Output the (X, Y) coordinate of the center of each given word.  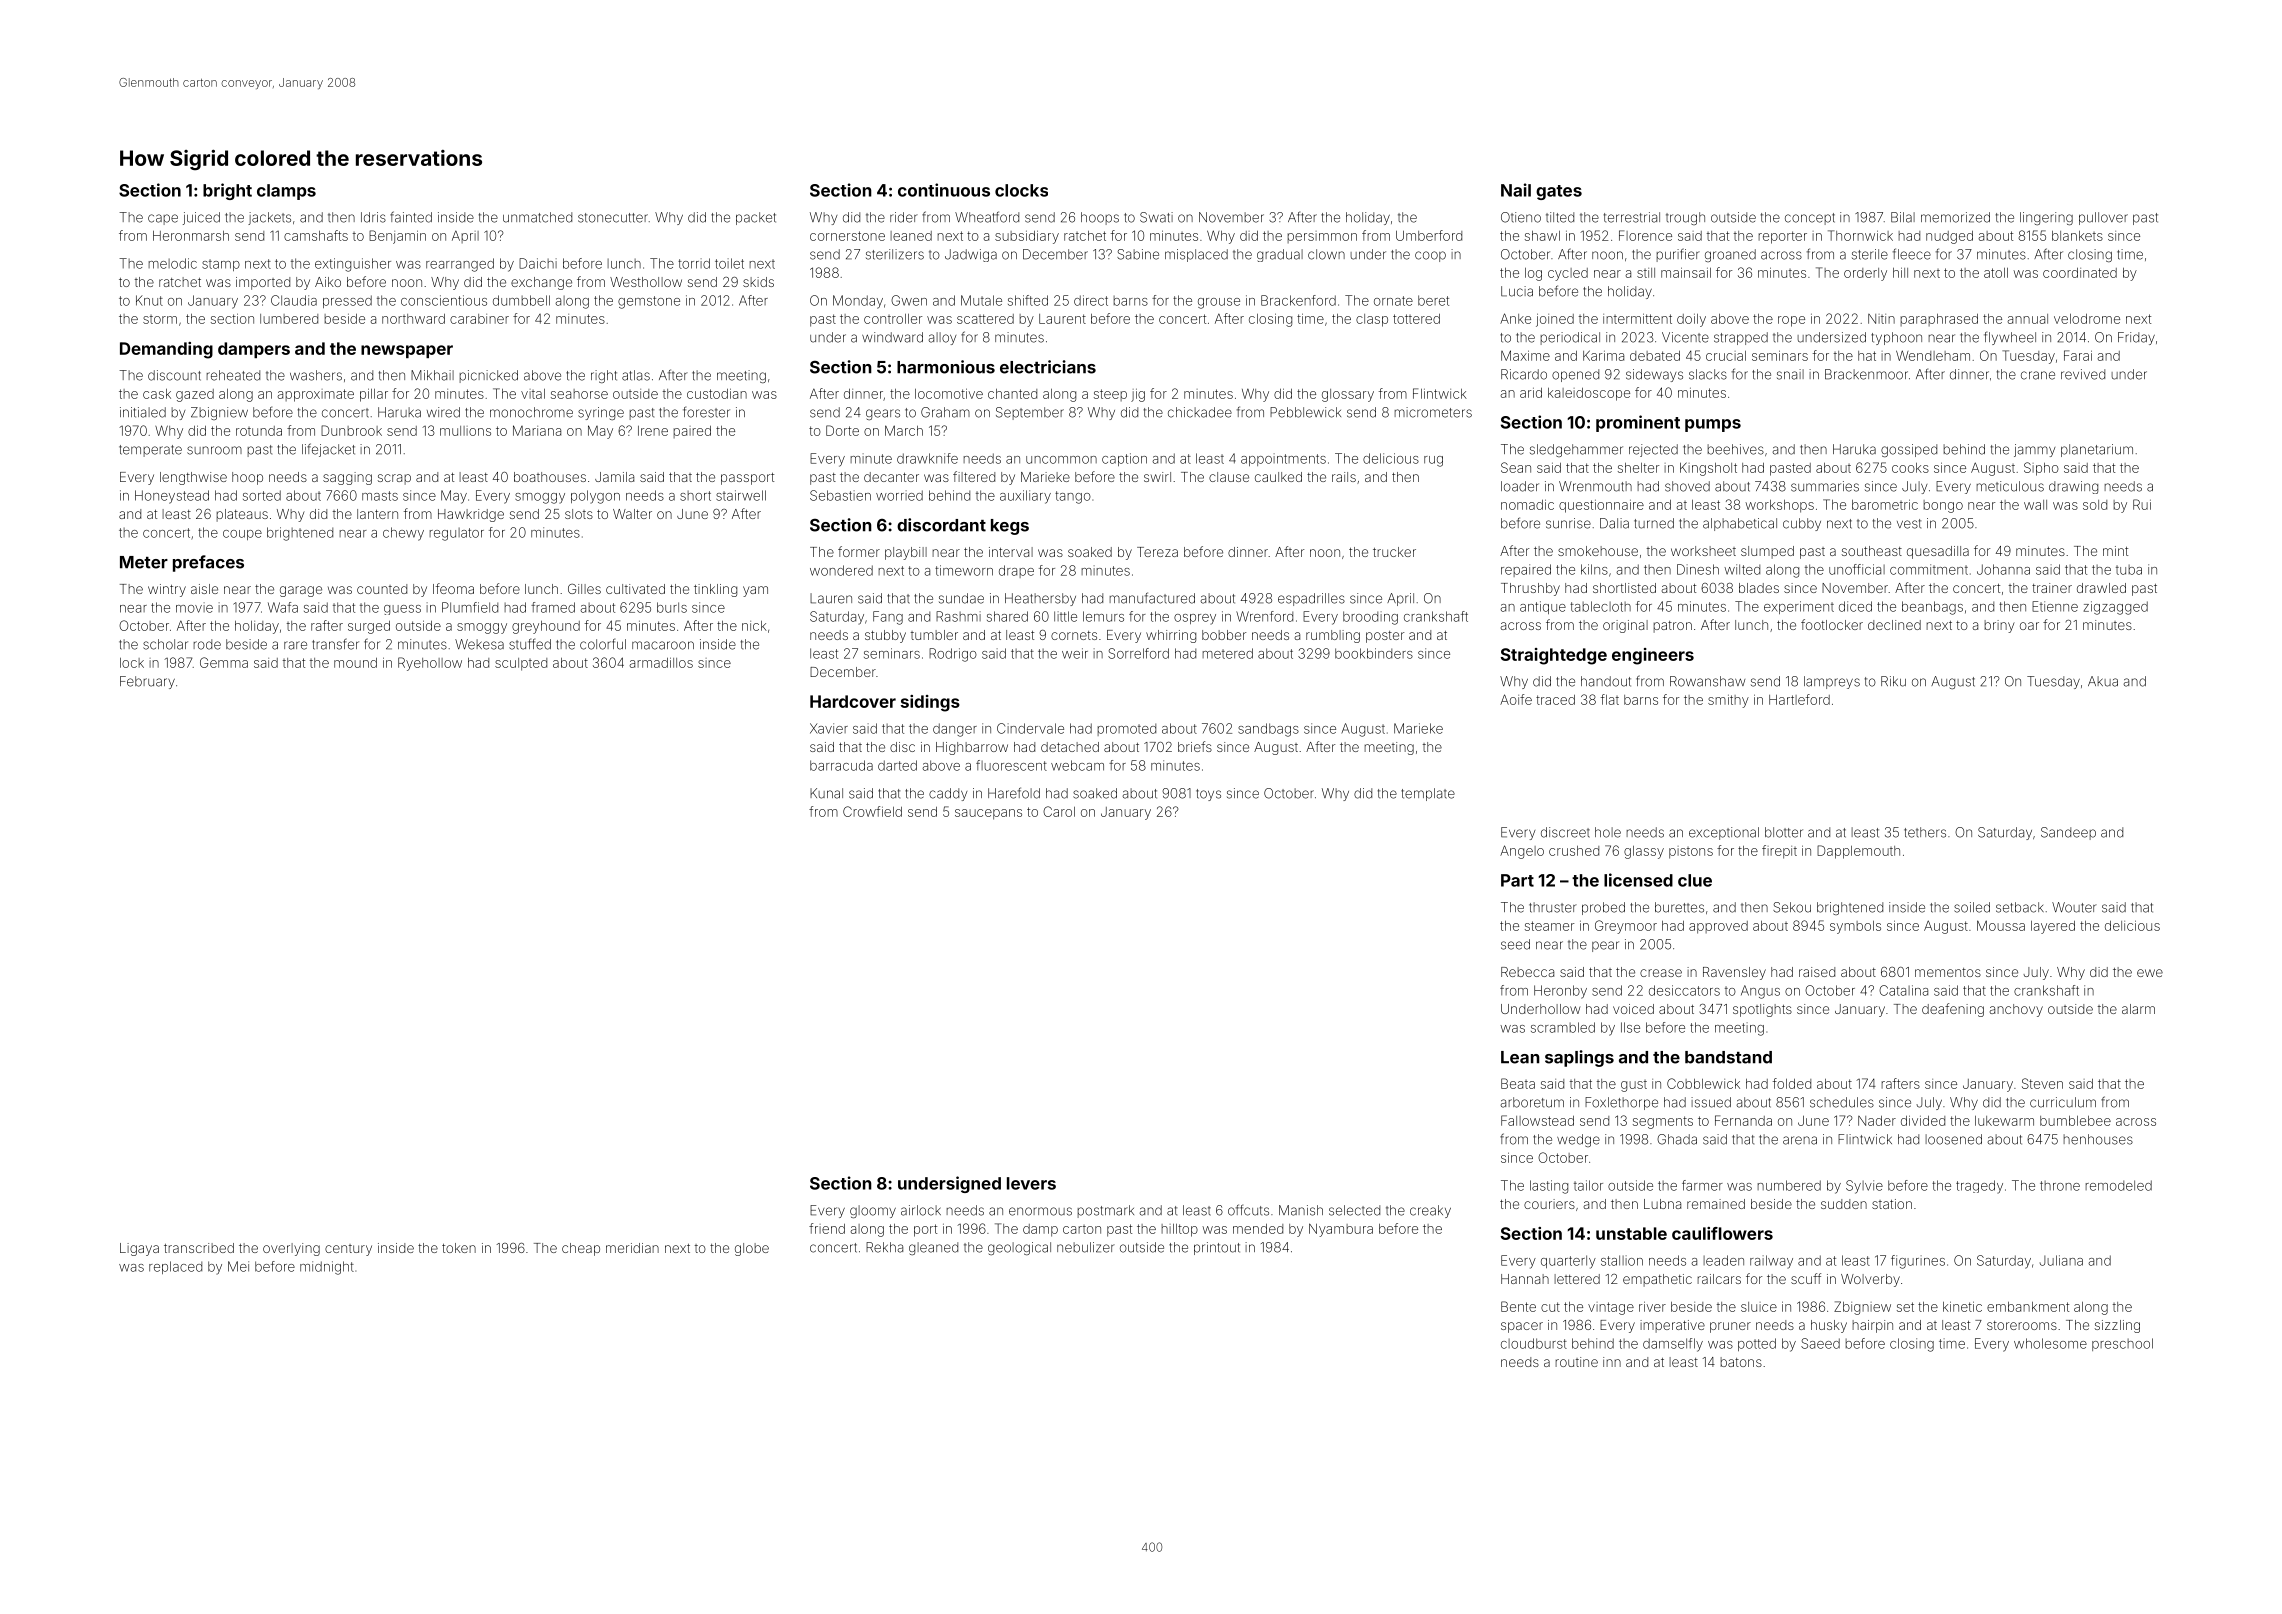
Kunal (826, 793)
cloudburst (1534, 1343)
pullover (2103, 218)
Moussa (2001, 925)
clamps (286, 192)
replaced (175, 1267)
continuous (944, 190)
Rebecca (1527, 972)
